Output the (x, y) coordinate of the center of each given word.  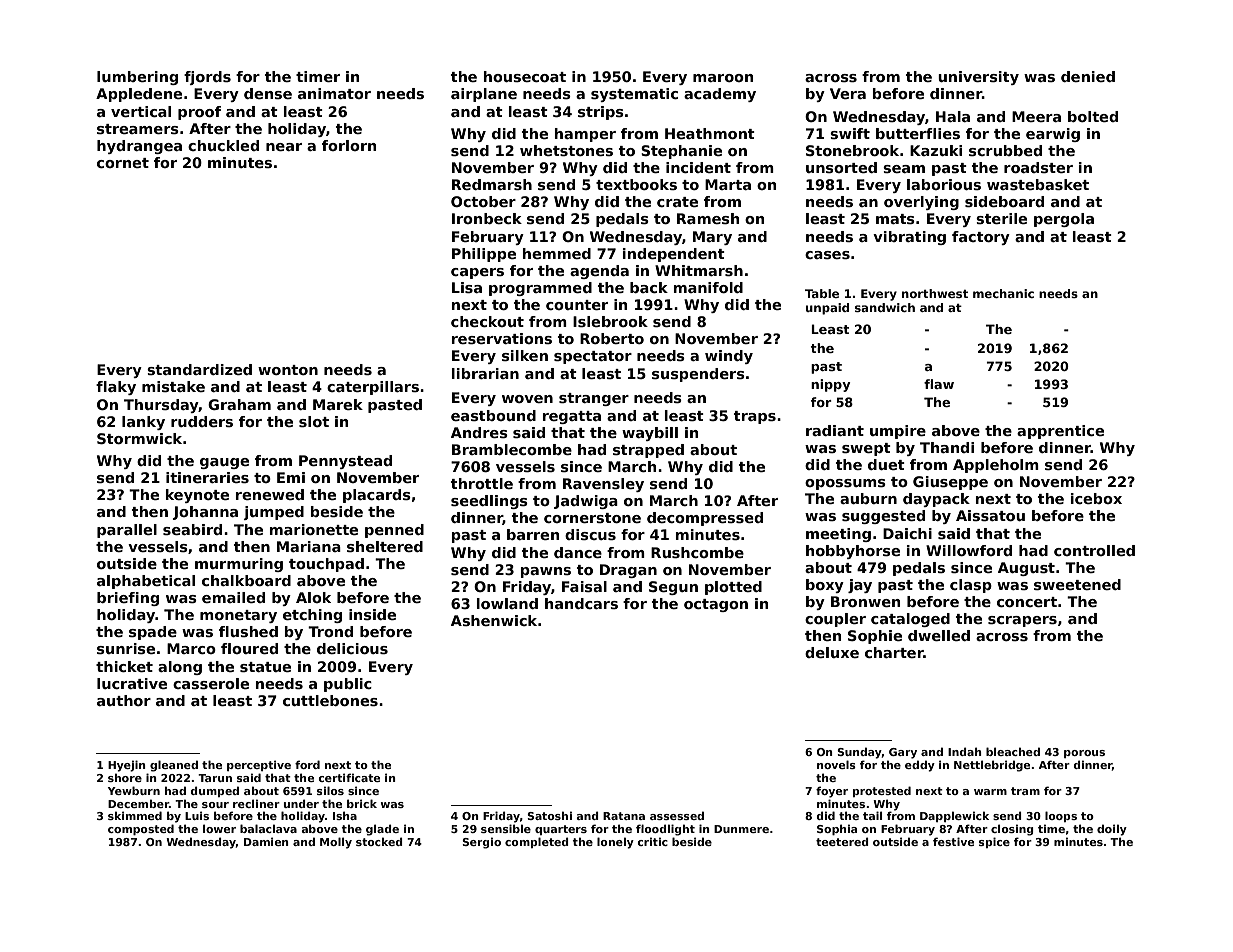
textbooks (636, 184)
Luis (197, 815)
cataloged (910, 620)
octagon (716, 605)
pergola (1064, 220)
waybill (650, 434)
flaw (939, 384)
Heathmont (710, 133)
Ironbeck (487, 218)
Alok (313, 597)
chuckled (223, 145)
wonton (288, 370)
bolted (1093, 116)
